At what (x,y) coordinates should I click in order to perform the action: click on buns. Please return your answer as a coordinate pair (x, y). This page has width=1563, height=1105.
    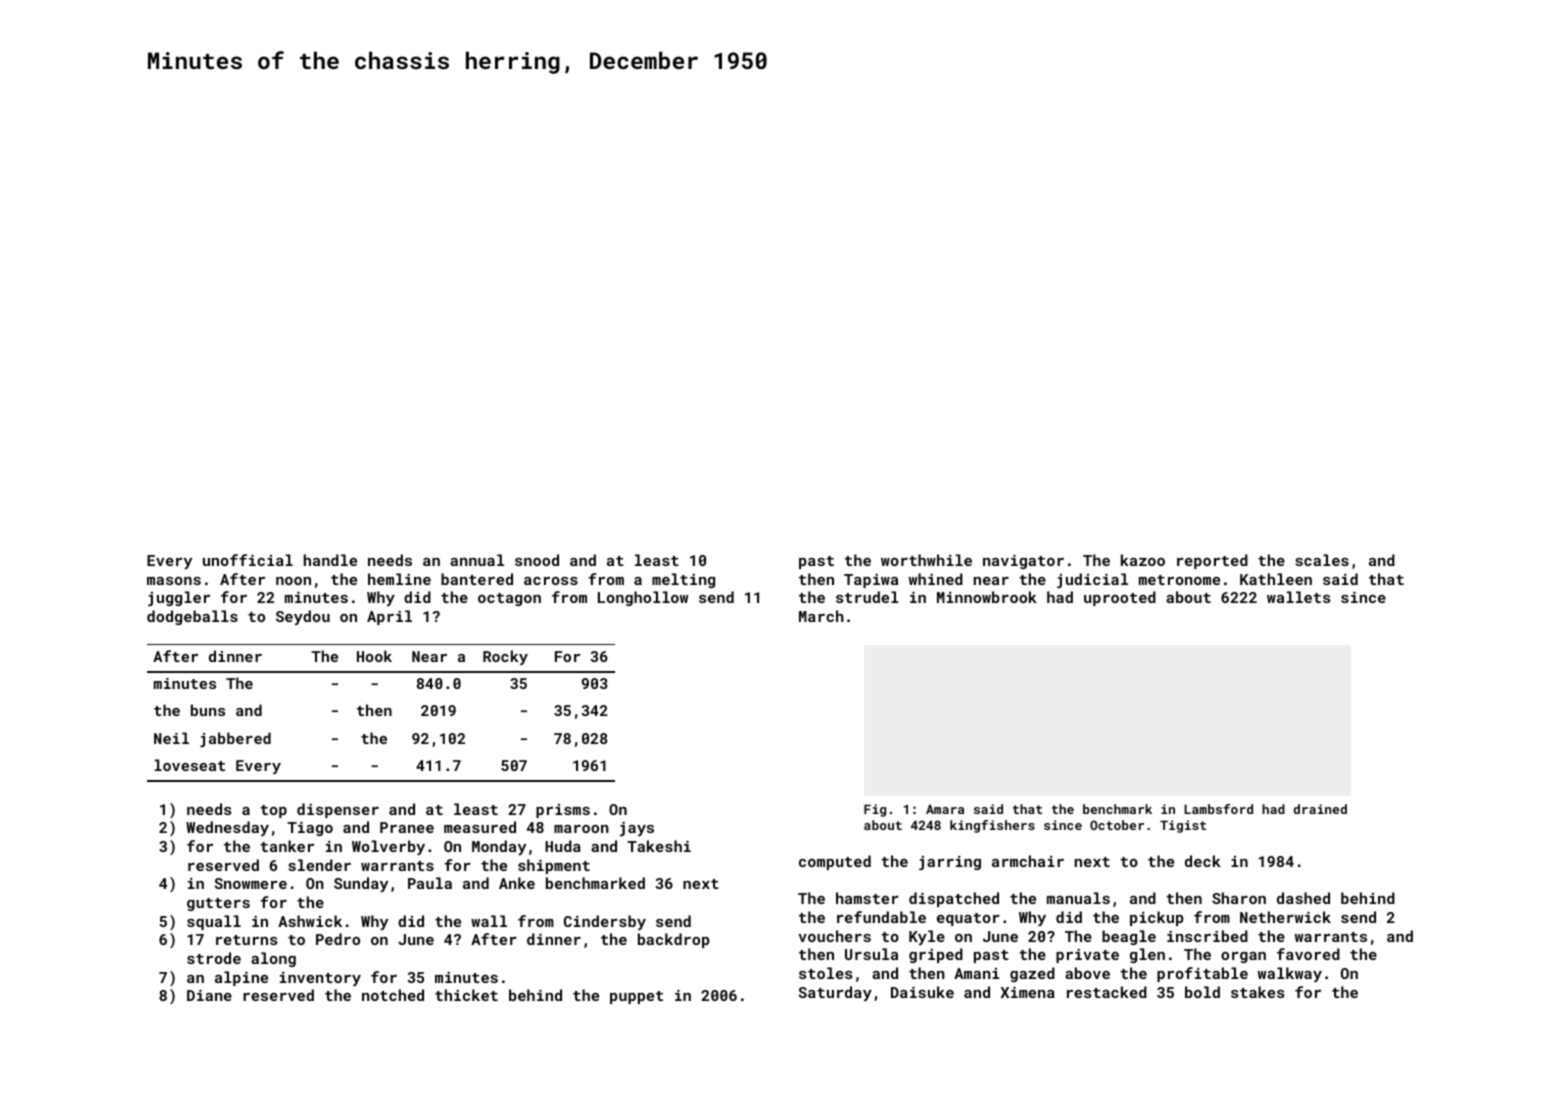
    Looking at the image, I should click on (208, 710).
